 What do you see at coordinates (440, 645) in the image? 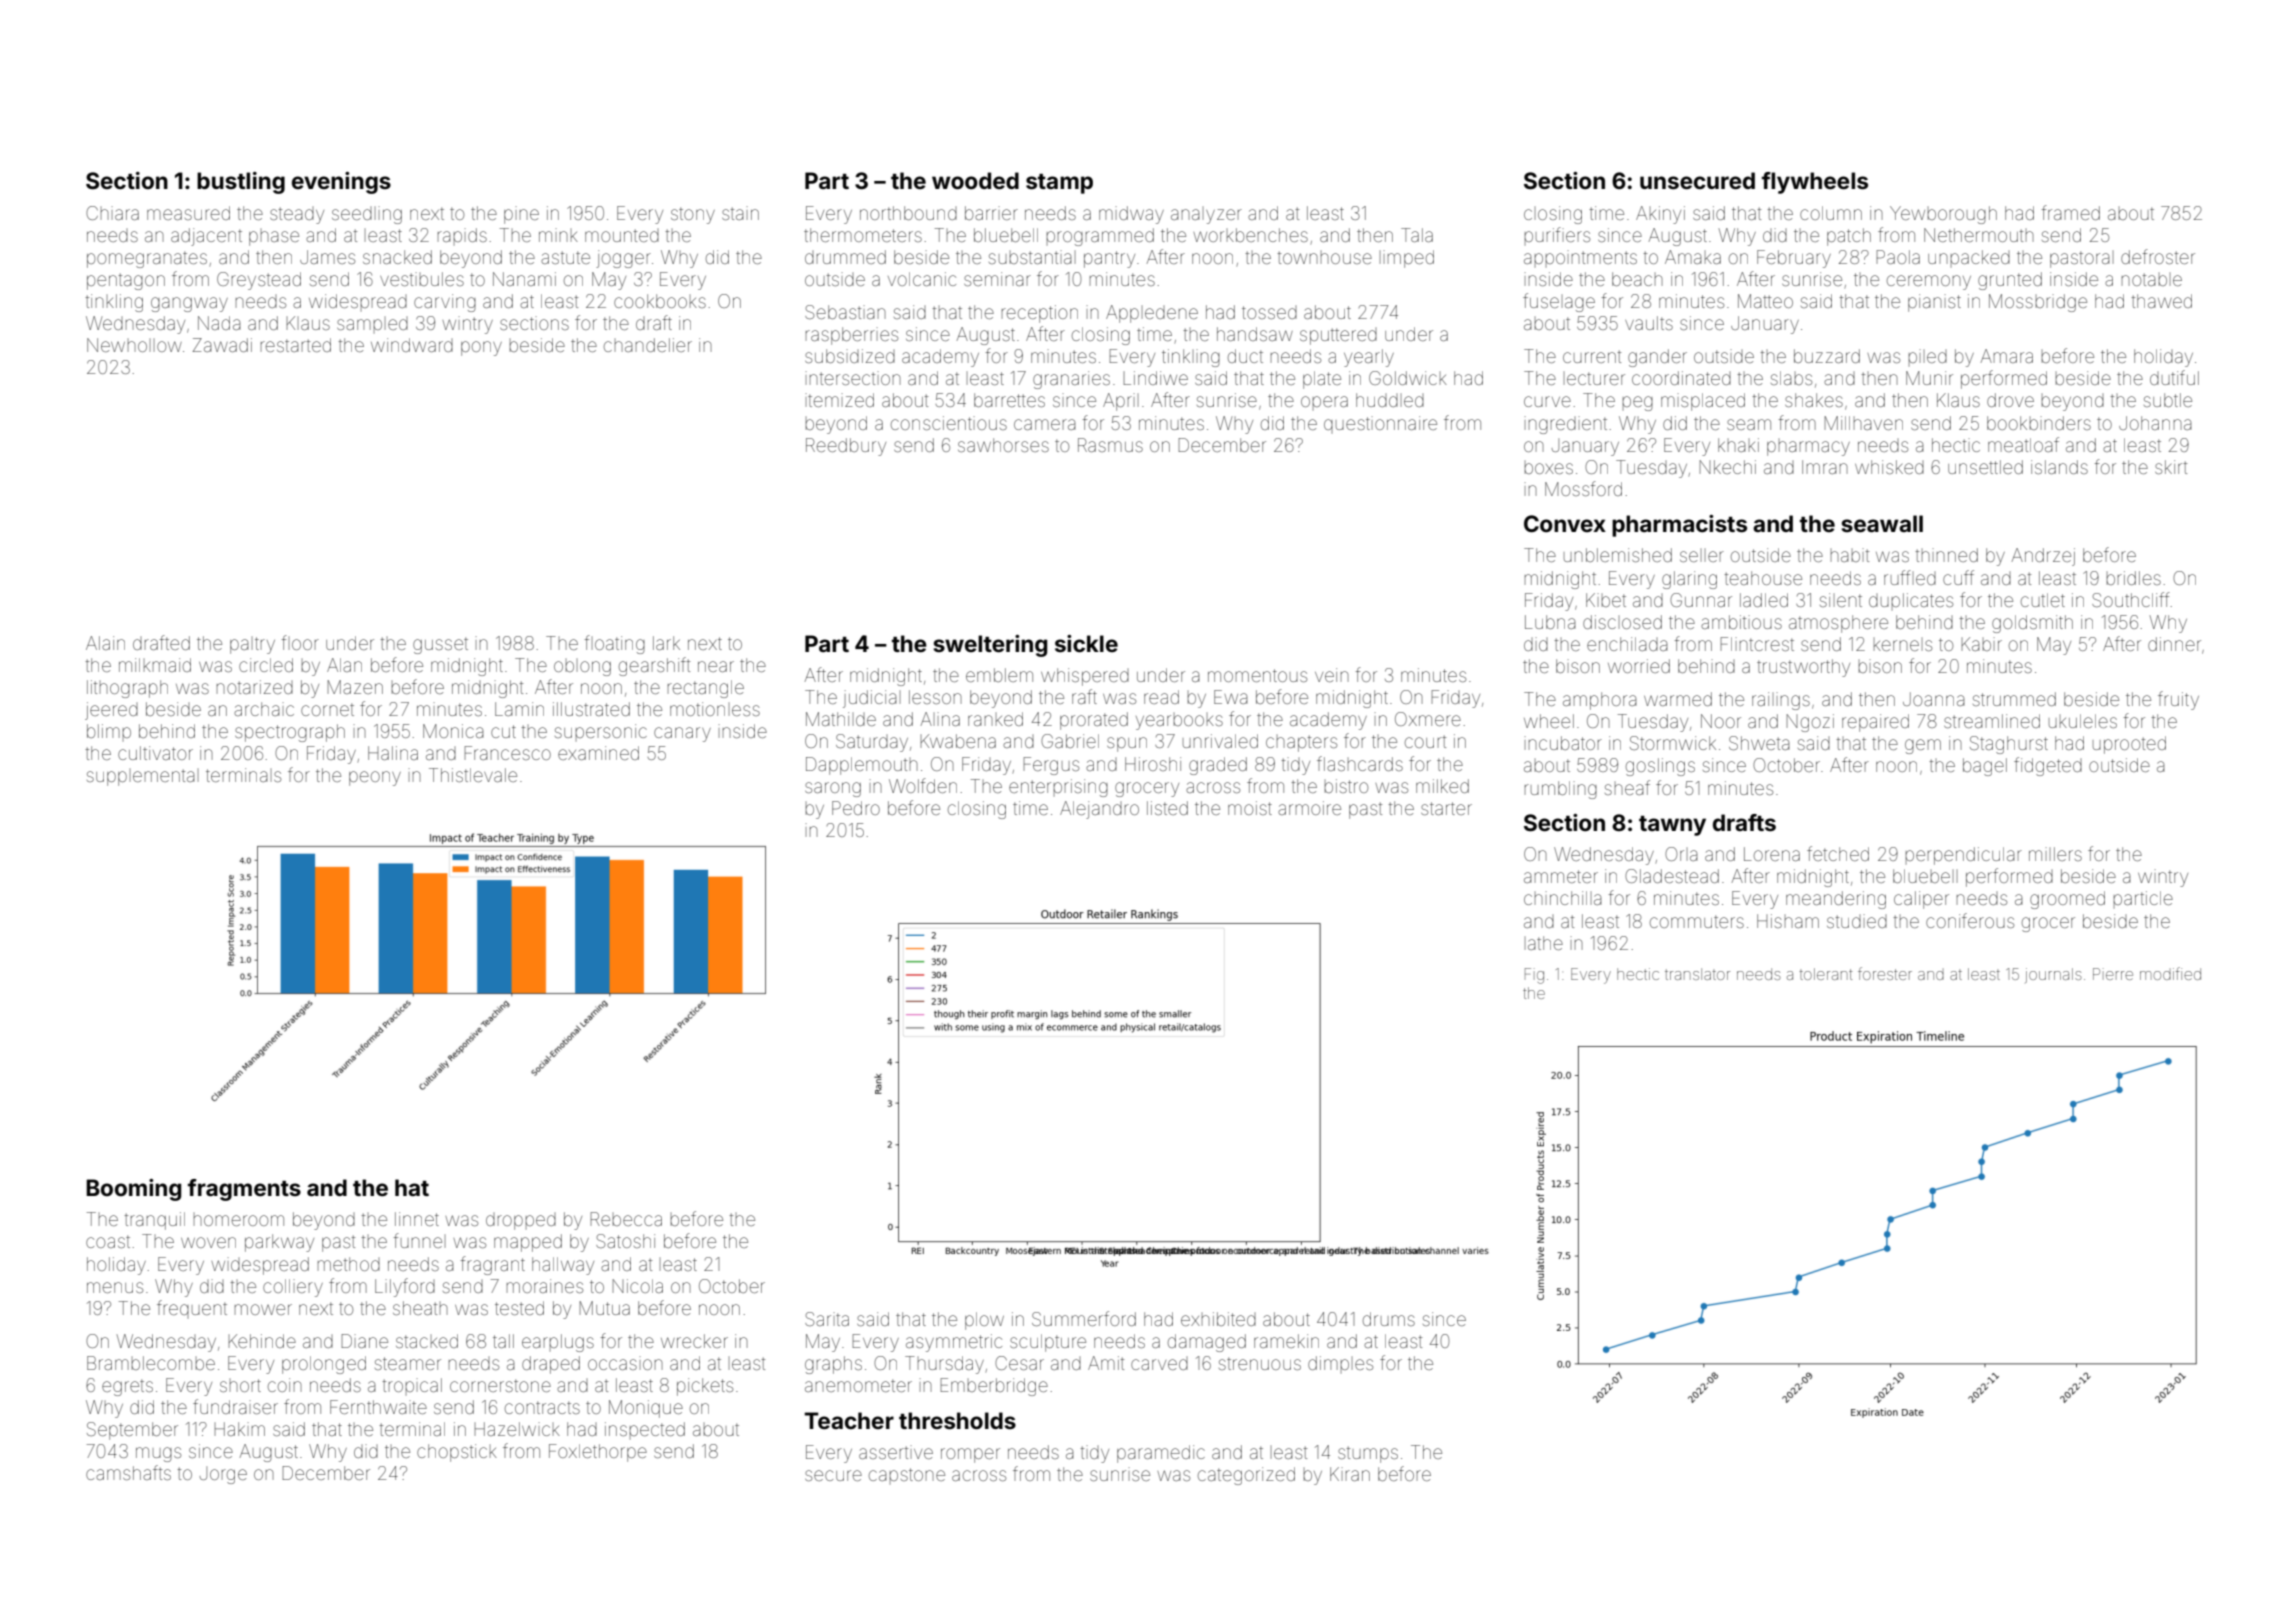
I see `gusset` at bounding box center [440, 645].
